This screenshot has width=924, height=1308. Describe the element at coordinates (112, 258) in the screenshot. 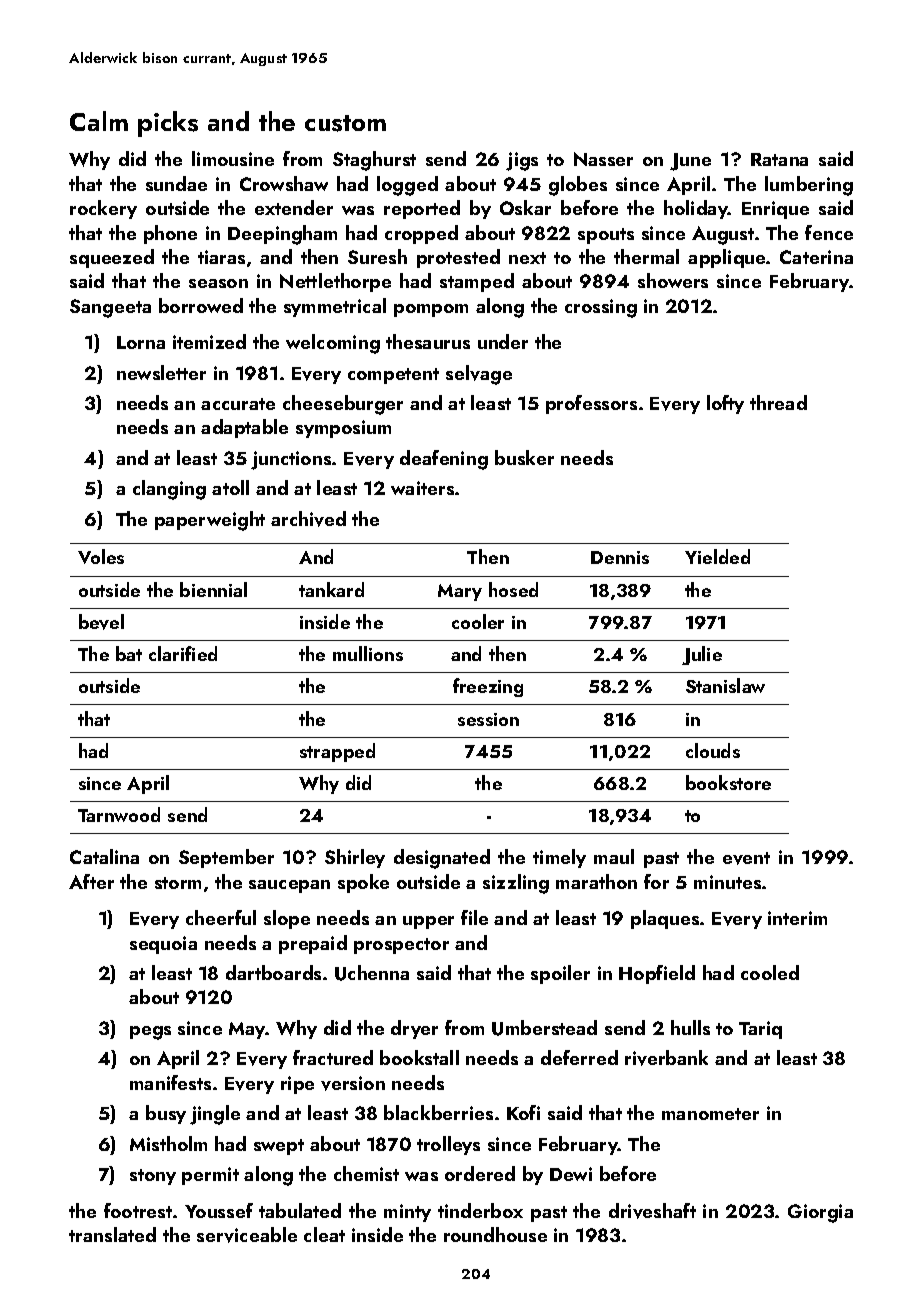

I see `squeezed` at that location.
